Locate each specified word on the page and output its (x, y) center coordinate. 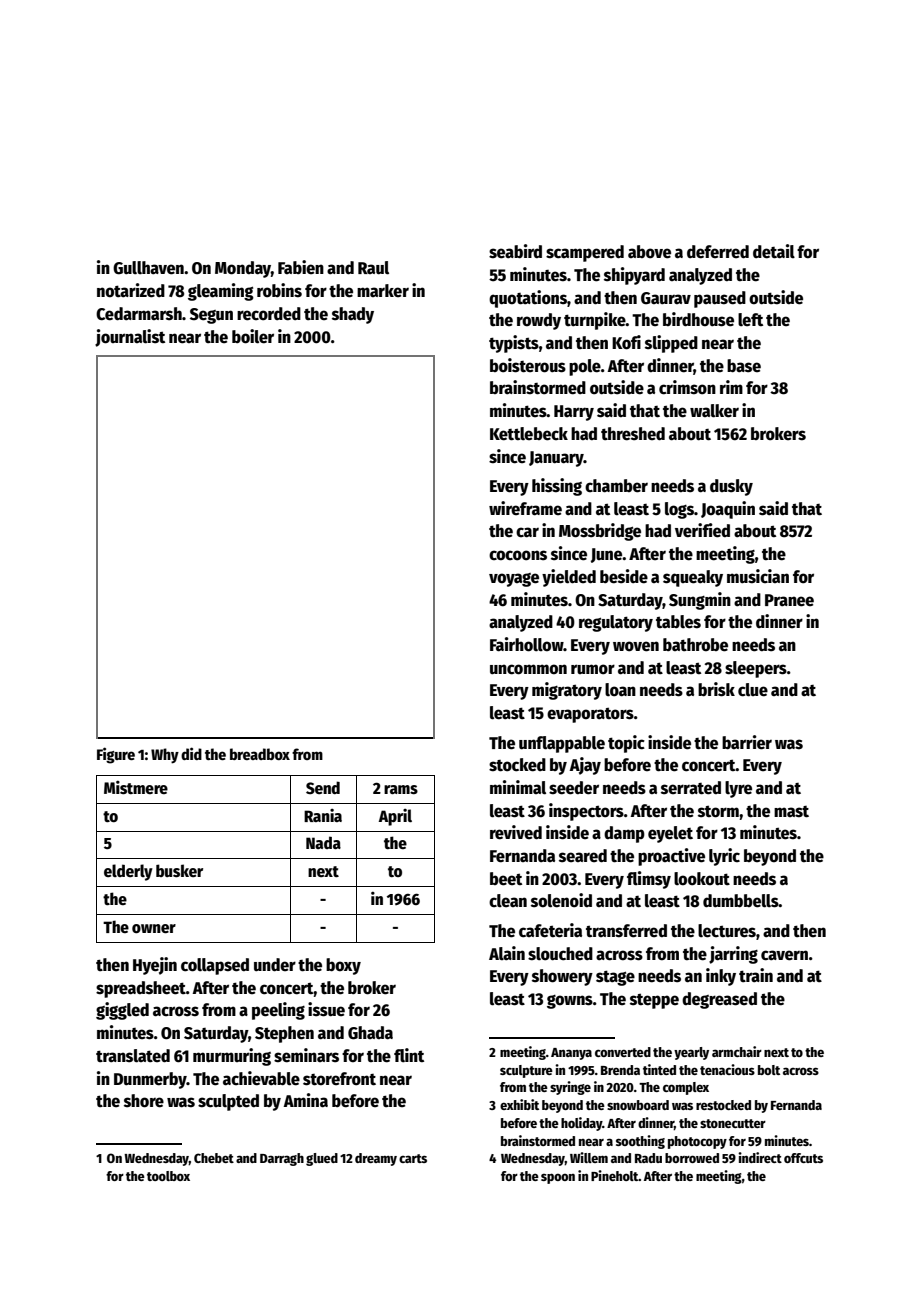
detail (774, 251)
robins (279, 290)
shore (144, 1101)
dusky (731, 487)
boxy (343, 966)
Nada (323, 842)
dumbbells (741, 901)
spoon (558, 1178)
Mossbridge (600, 532)
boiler (253, 336)
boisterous (528, 365)
